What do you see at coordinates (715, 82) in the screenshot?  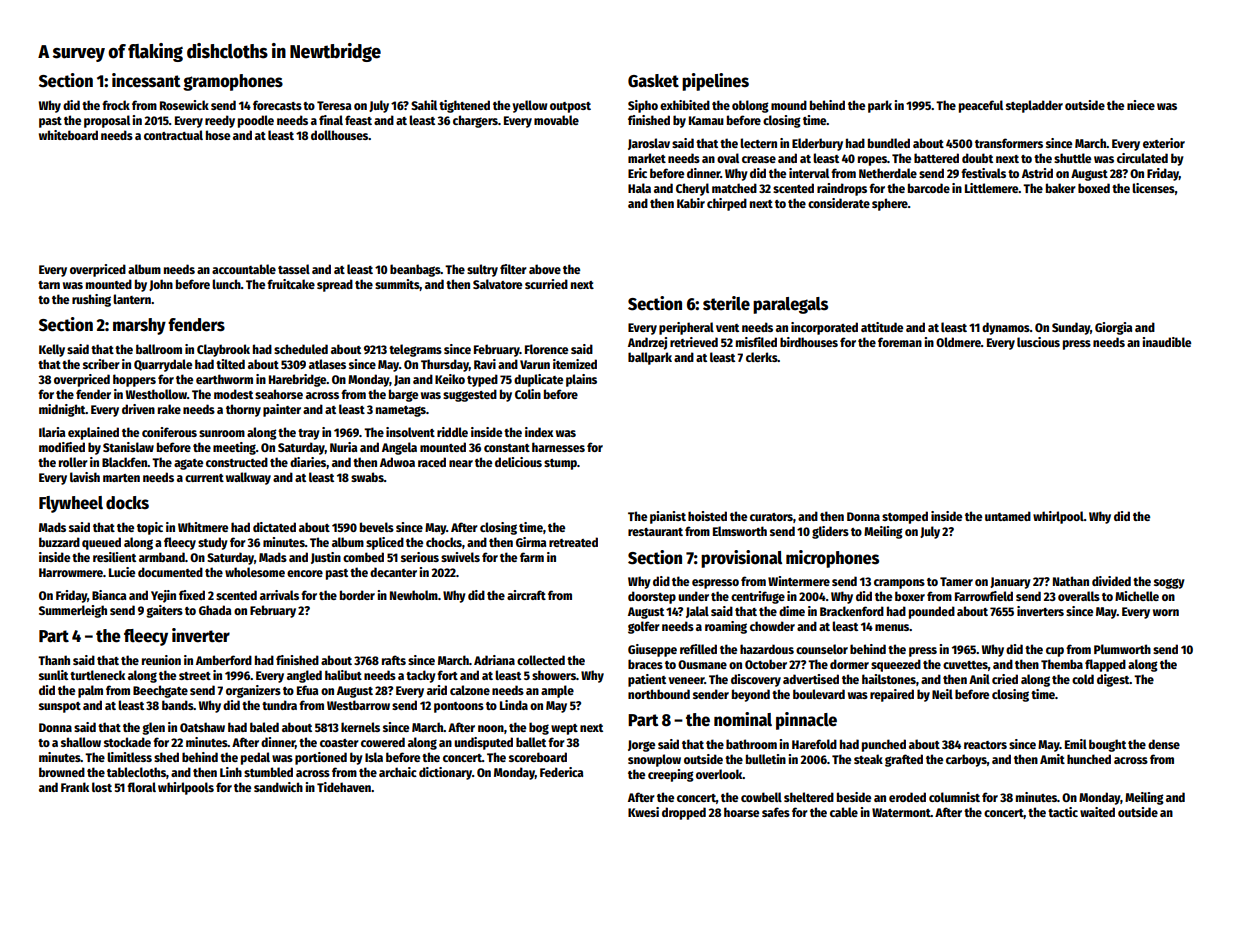 I see `pipelines` at bounding box center [715, 82].
